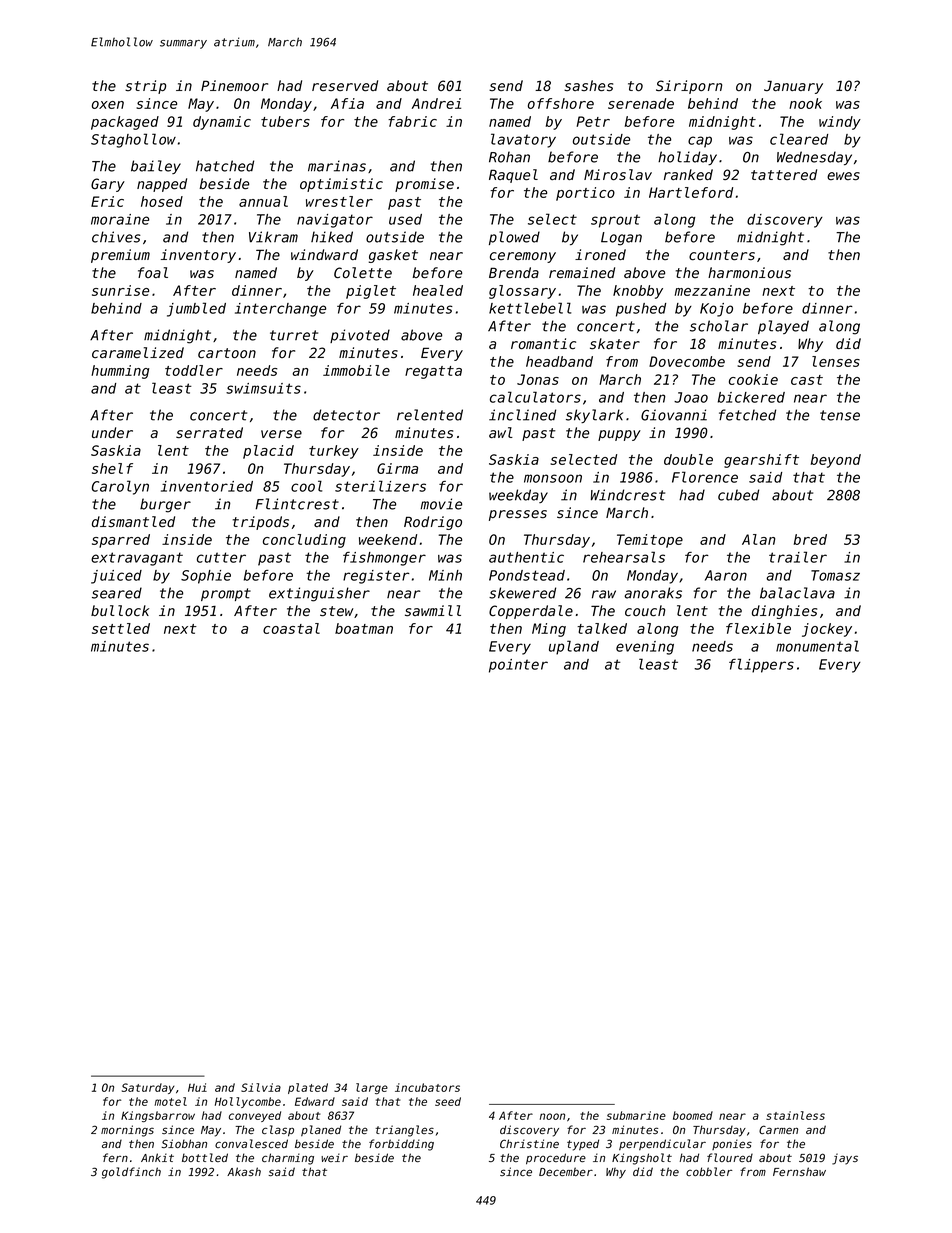  I want to click on stainless, so click(795, 1115).
